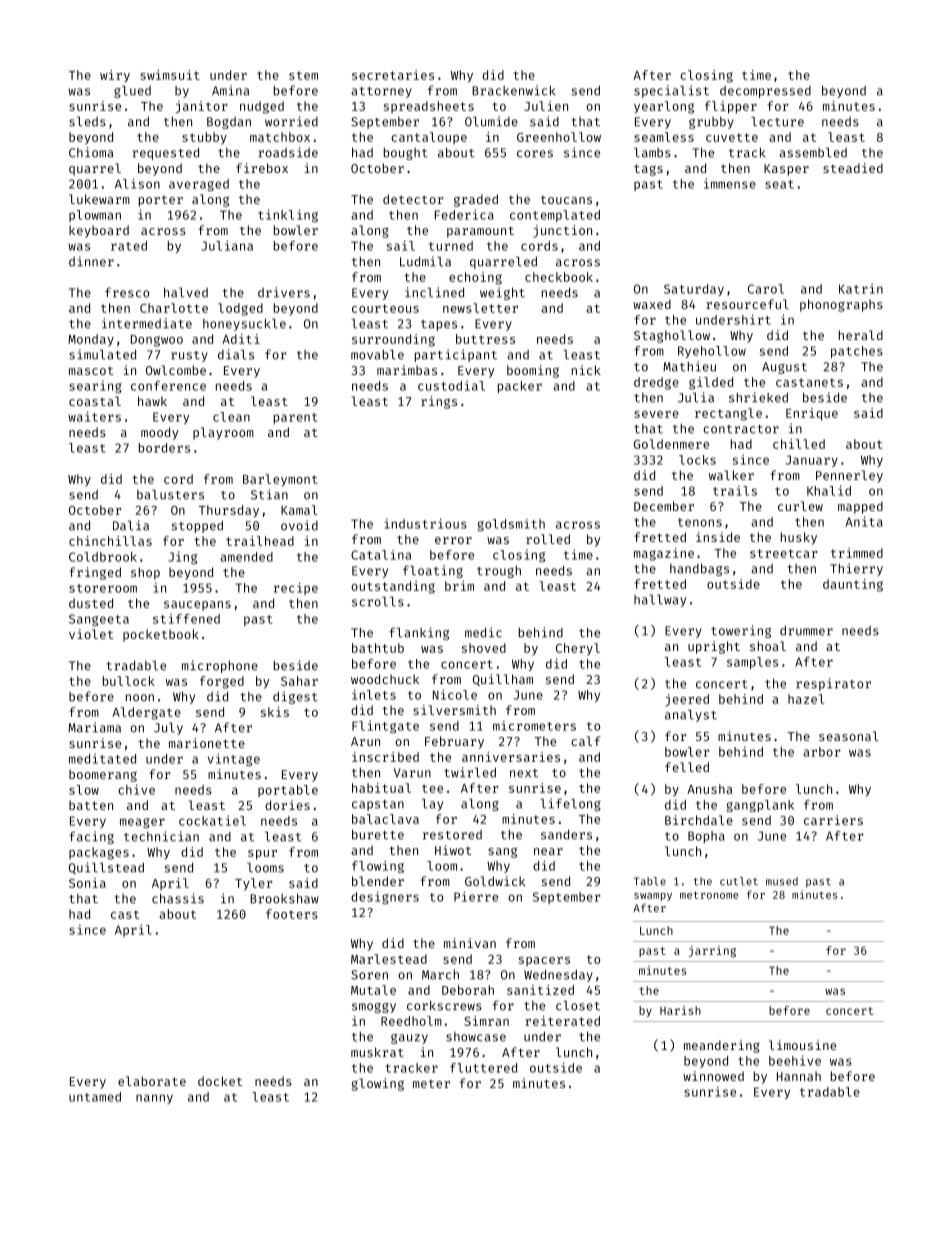 This screenshot has width=952, height=1233. What do you see at coordinates (295, 418) in the screenshot?
I see `parent` at bounding box center [295, 418].
